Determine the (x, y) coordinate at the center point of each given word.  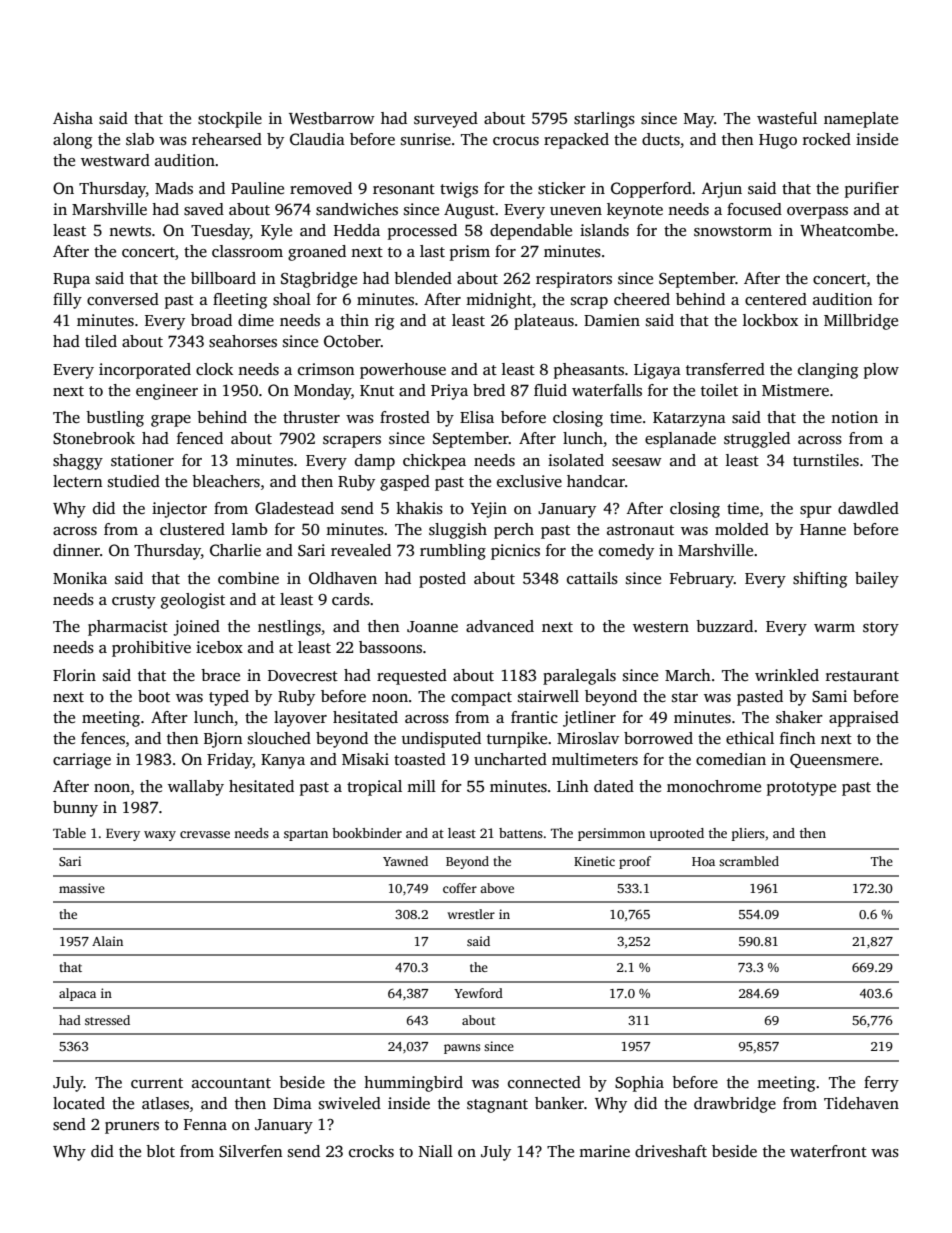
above (497, 888)
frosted (405, 417)
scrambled (749, 861)
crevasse (205, 834)
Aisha (73, 118)
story (881, 629)
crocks (371, 1151)
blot (160, 1151)
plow (881, 371)
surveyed (446, 120)
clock (214, 369)
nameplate (861, 120)
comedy (626, 552)
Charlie (235, 550)
